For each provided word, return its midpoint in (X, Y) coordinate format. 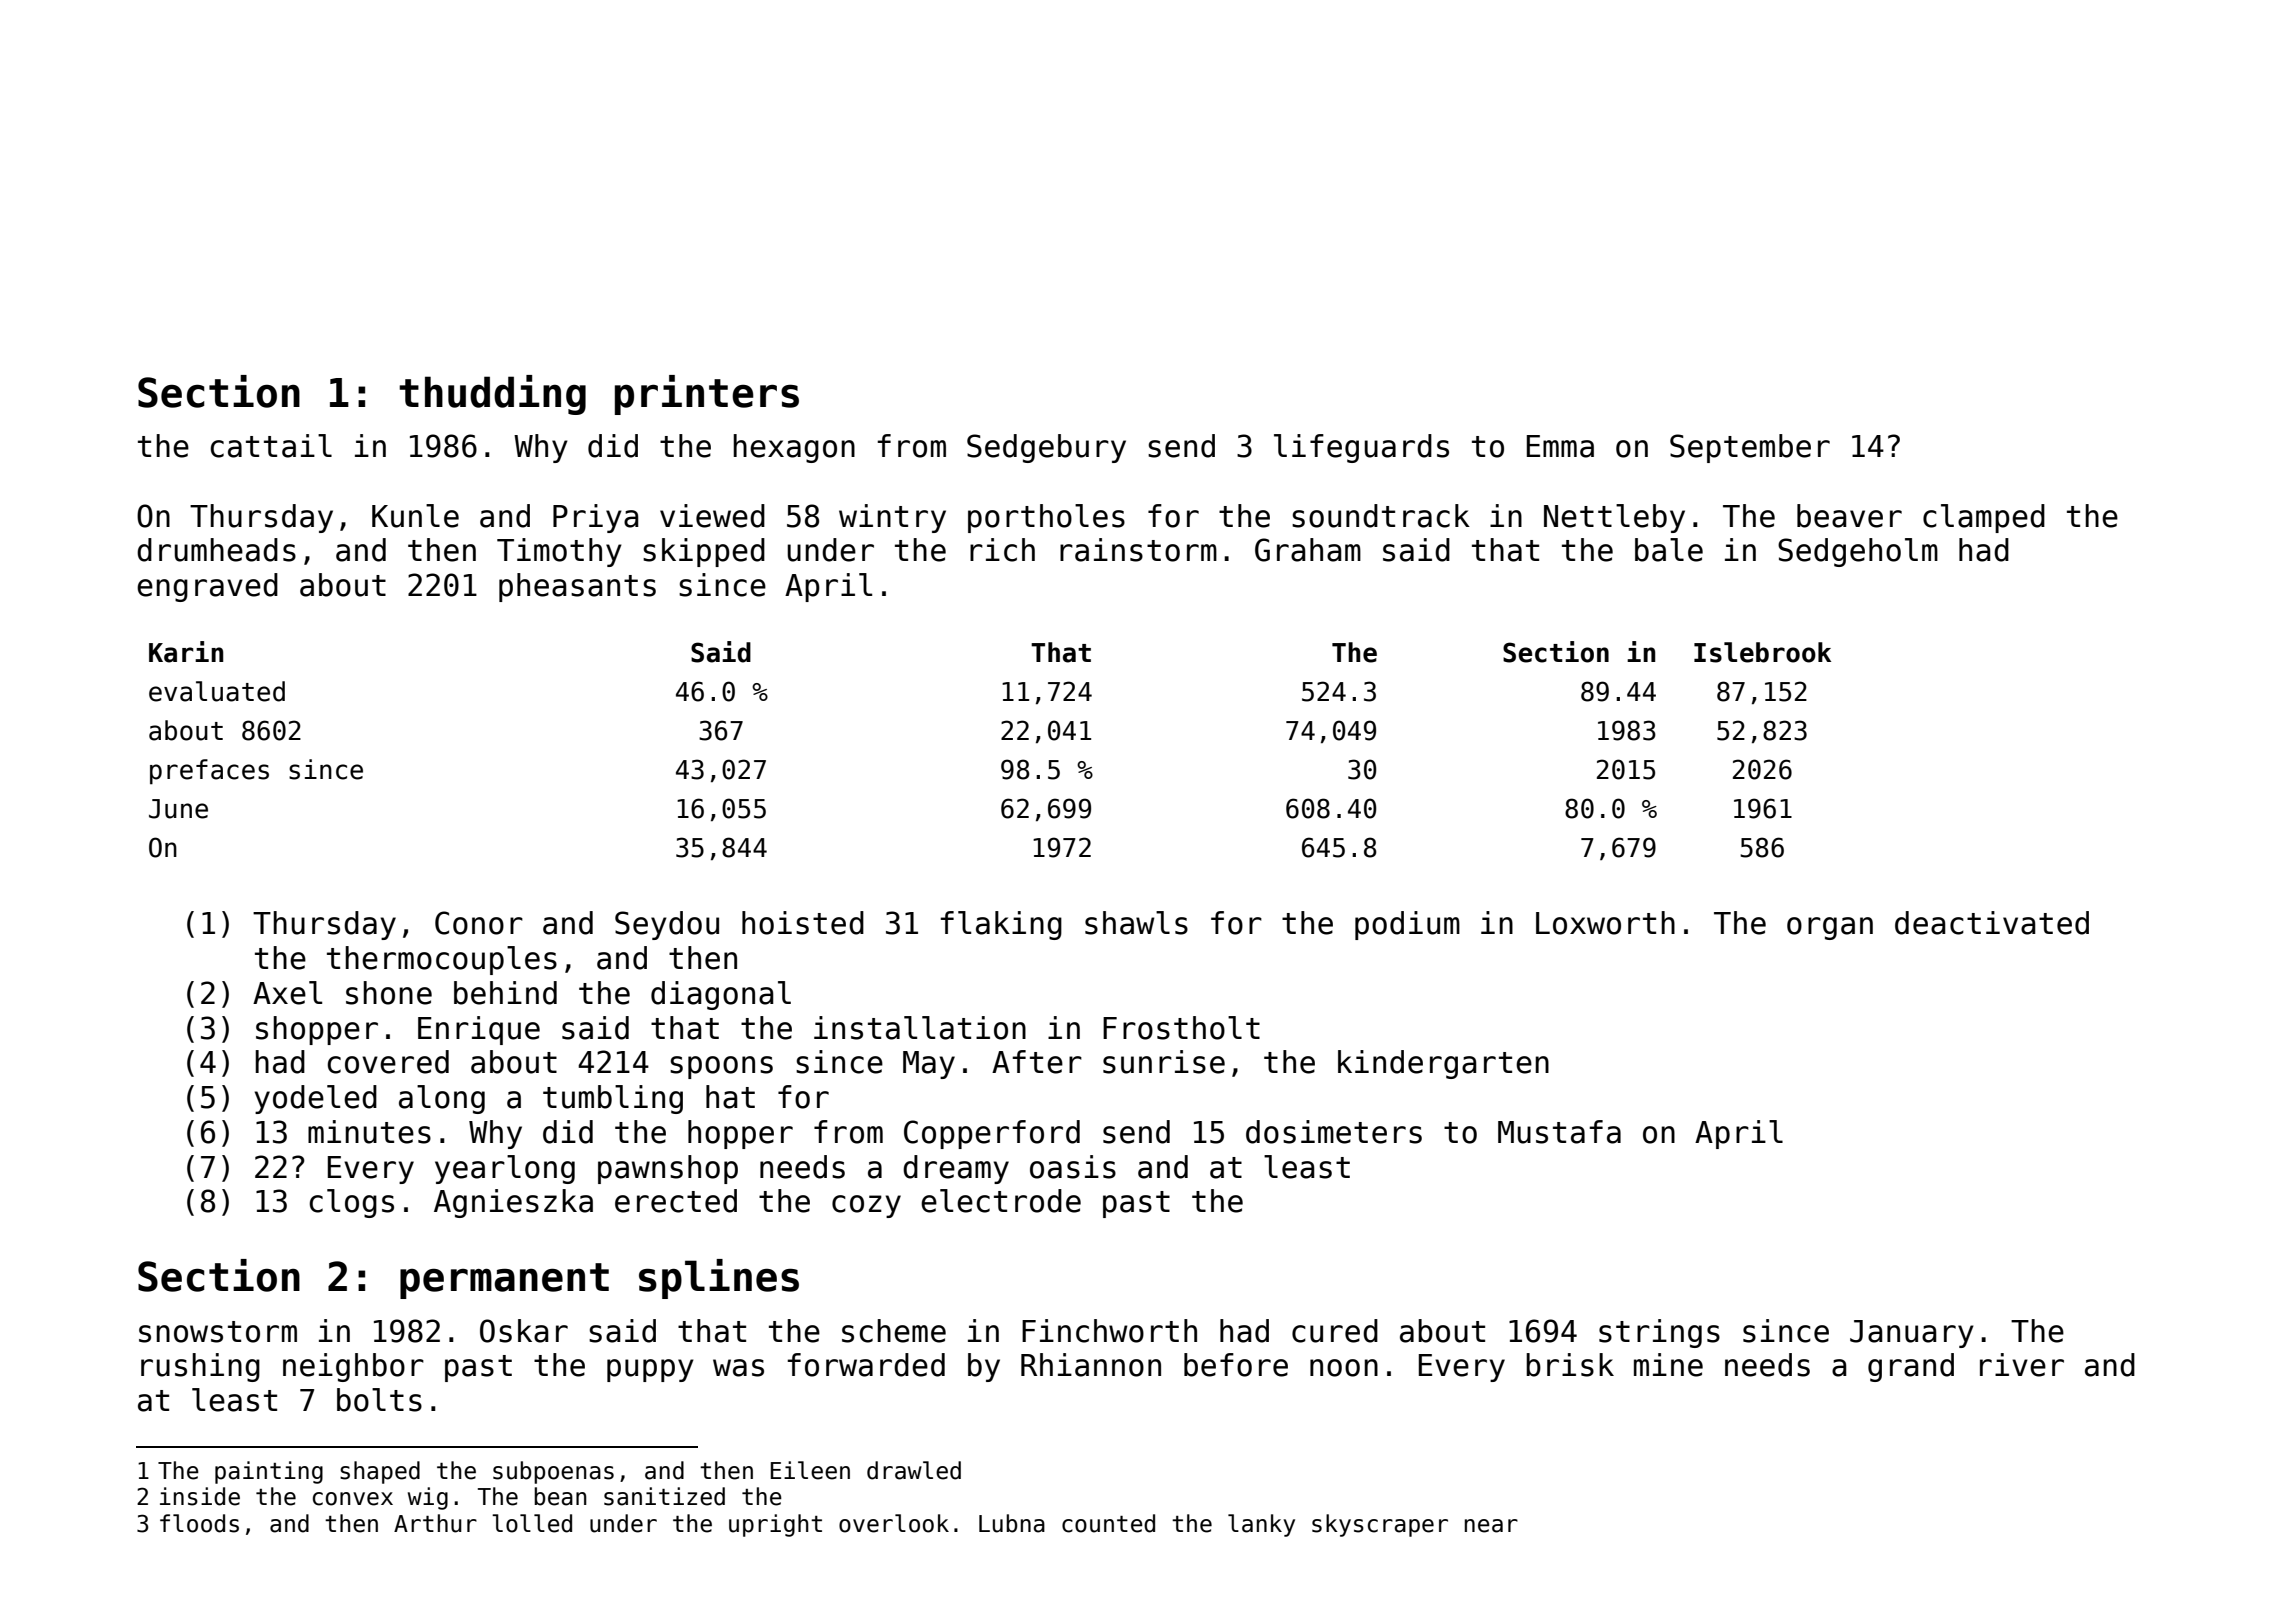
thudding (492, 395)
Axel (287, 993)
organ (1830, 928)
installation (920, 1028)
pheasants (577, 587)
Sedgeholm (1858, 552)
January (1912, 1334)
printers (707, 395)
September (1750, 448)
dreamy (956, 1169)
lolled (532, 1523)
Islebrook (1762, 652)
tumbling (613, 1099)
